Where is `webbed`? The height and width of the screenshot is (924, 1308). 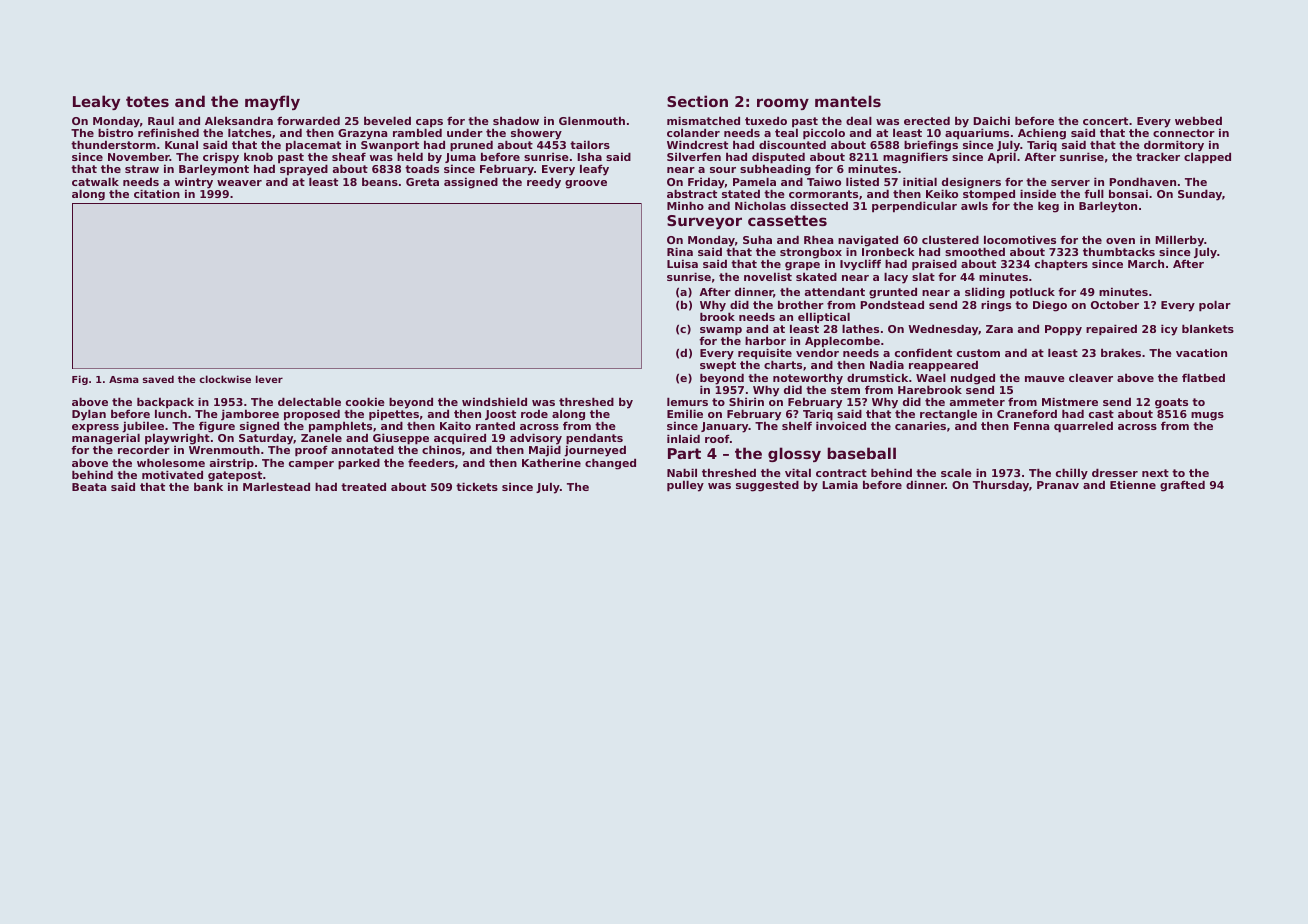 webbed is located at coordinates (1198, 120).
